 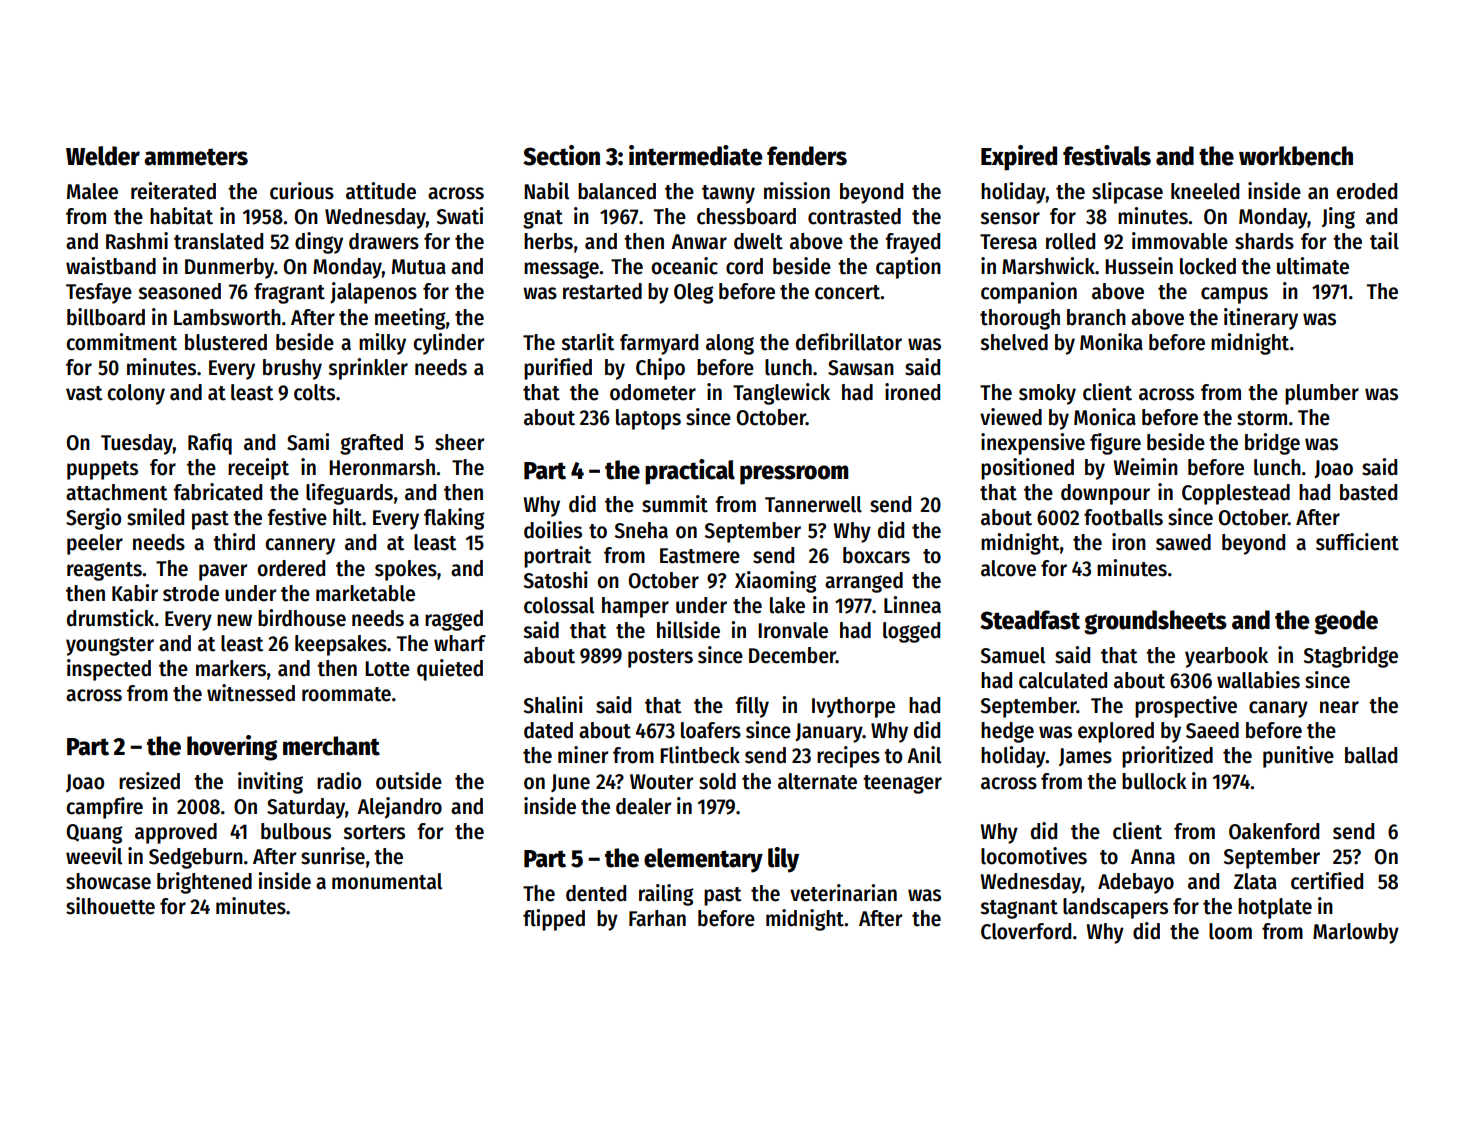 I want to click on eroded, so click(x=1366, y=191).
